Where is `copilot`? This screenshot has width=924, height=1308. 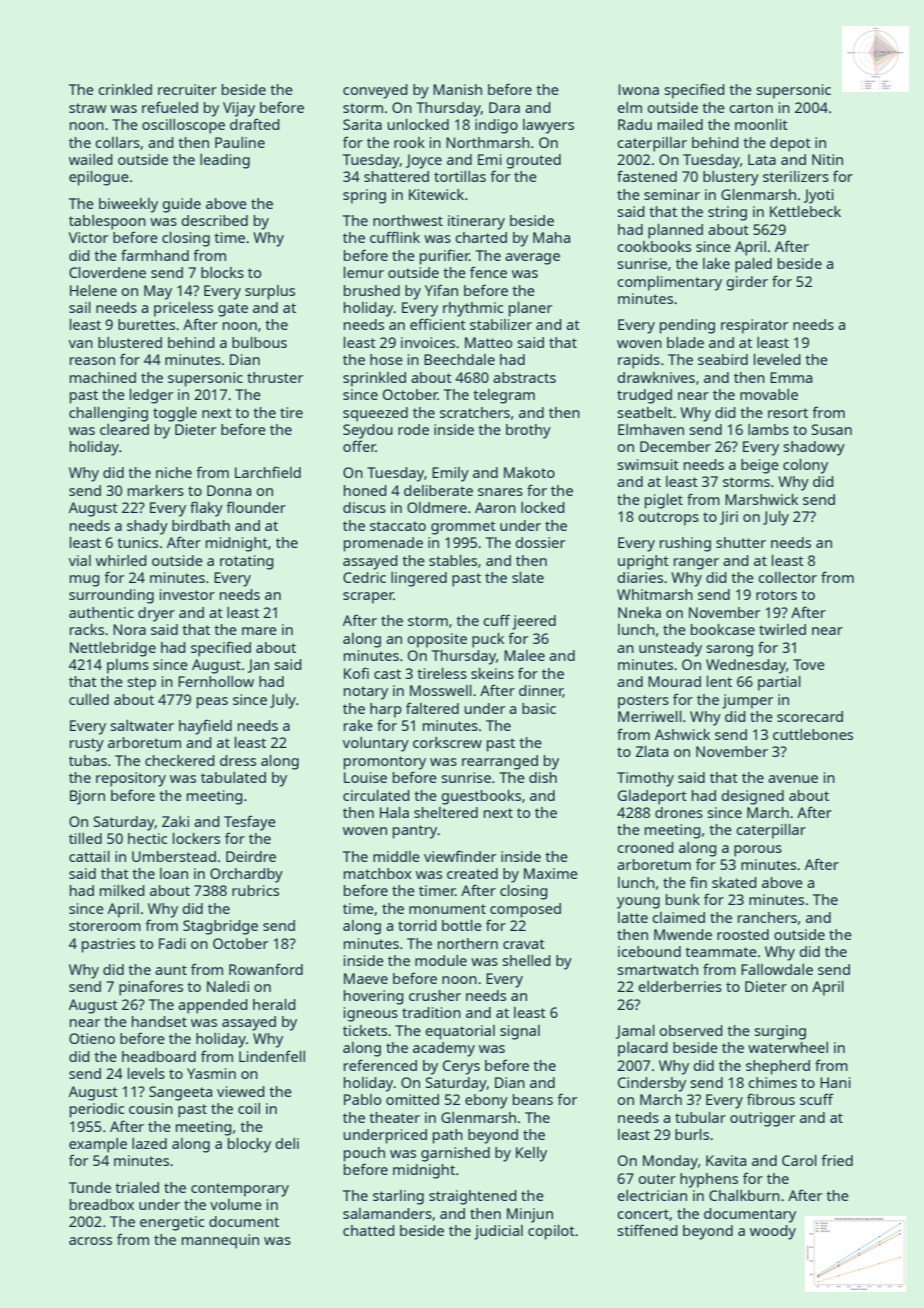 copilot is located at coordinates (551, 1232).
